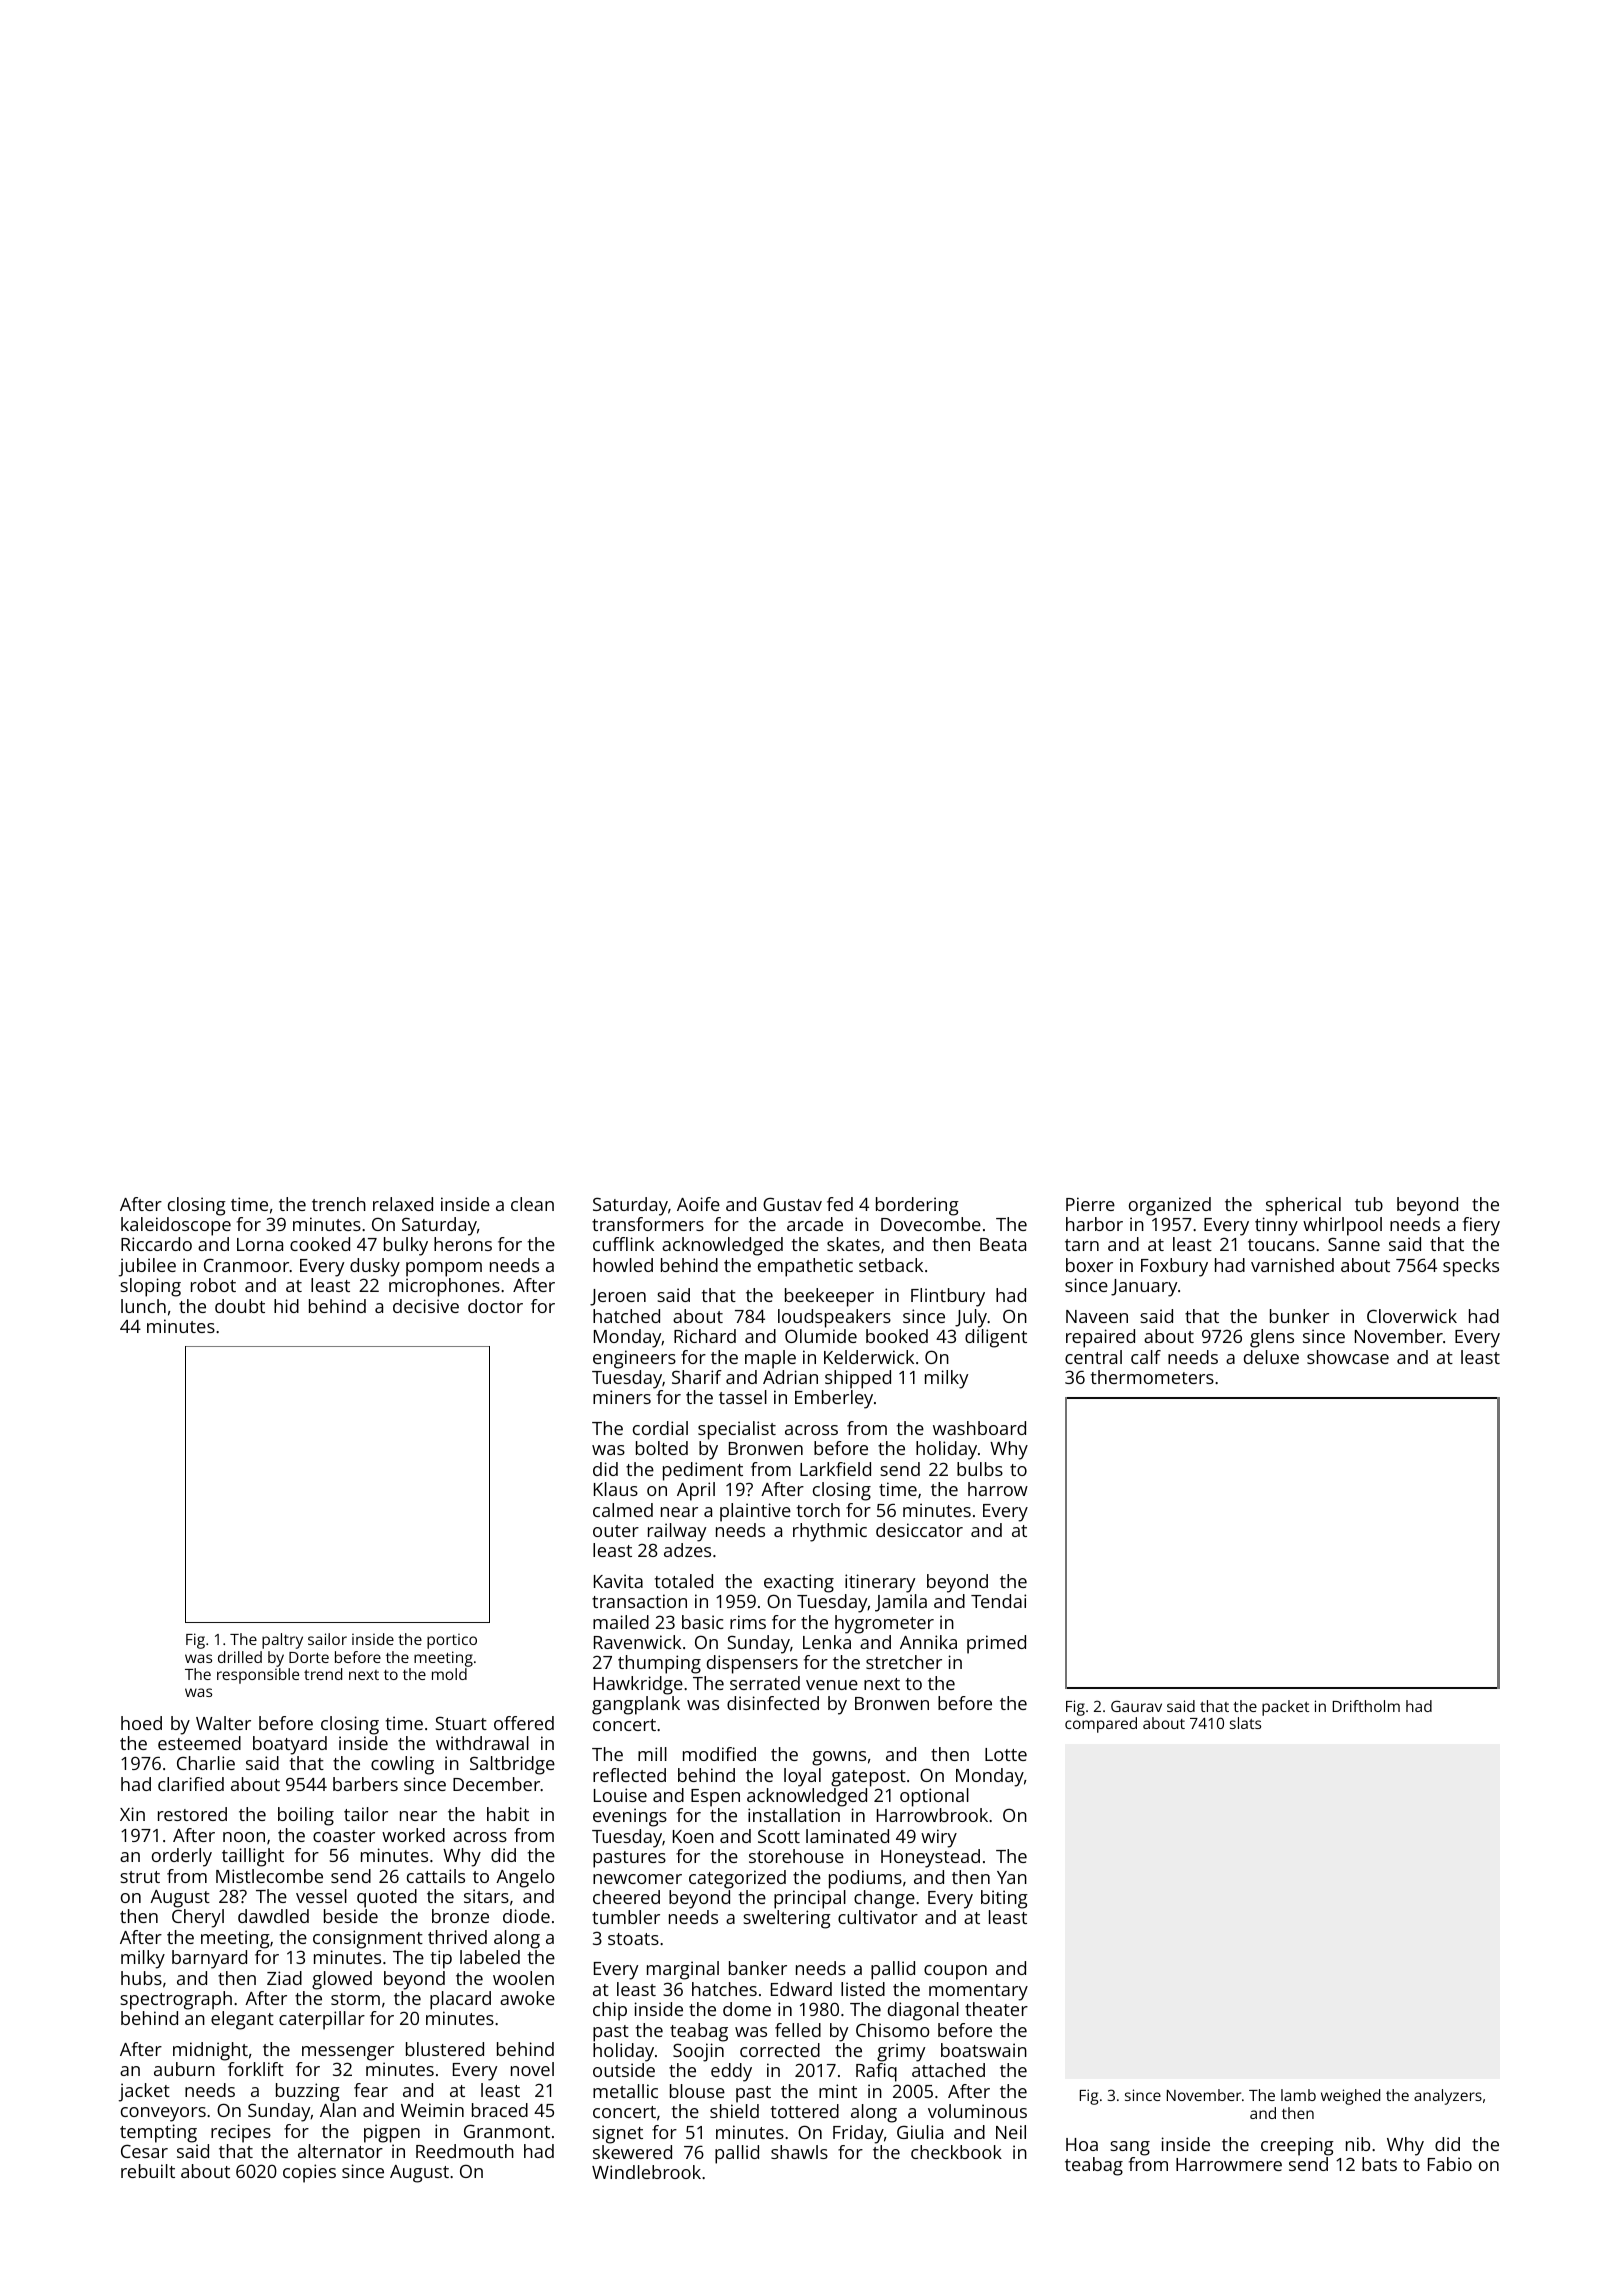 The width and height of the image is (1620, 2292). What do you see at coordinates (858, 1379) in the image?
I see `shipped` at bounding box center [858, 1379].
